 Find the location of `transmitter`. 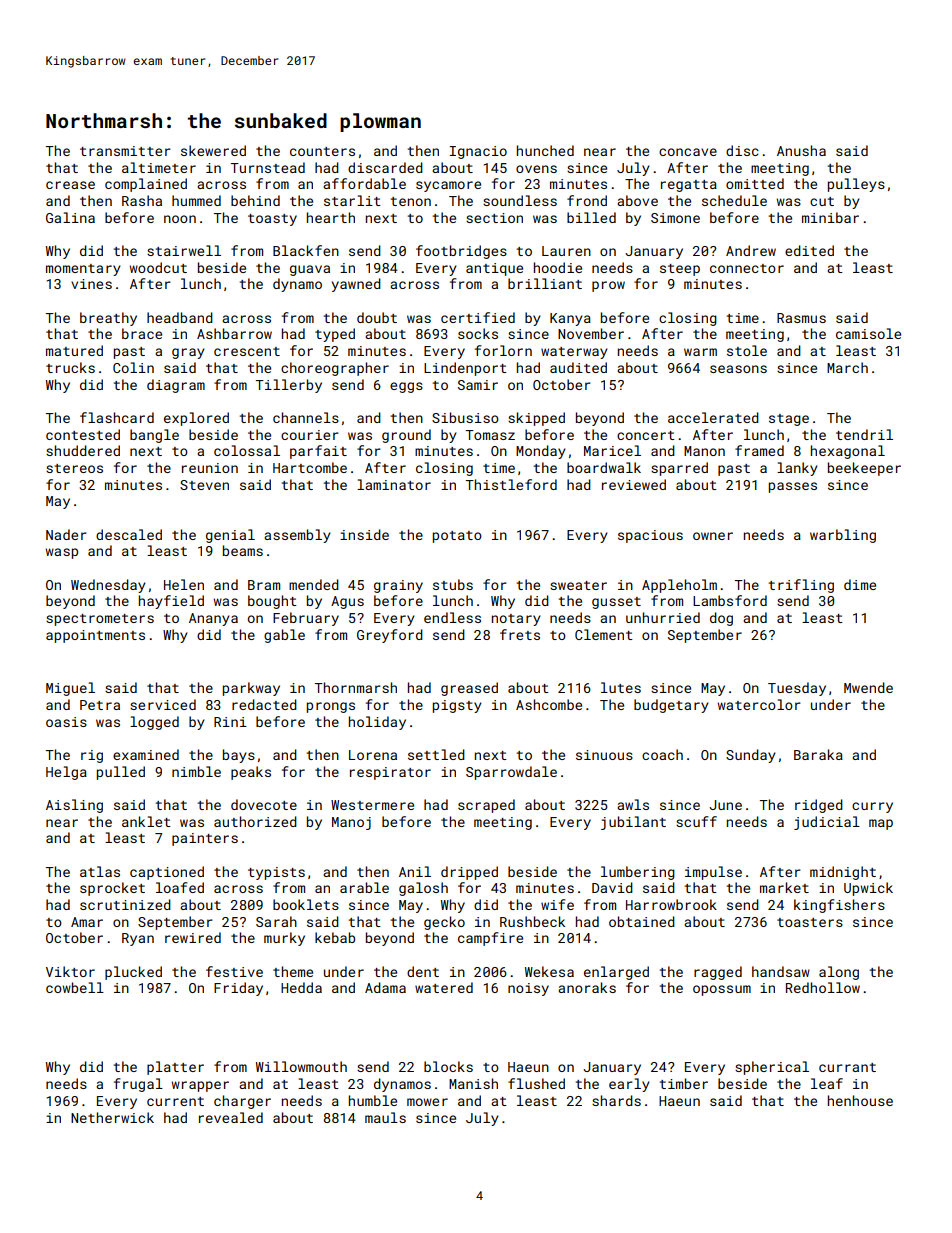

transmitter is located at coordinates (125, 151).
